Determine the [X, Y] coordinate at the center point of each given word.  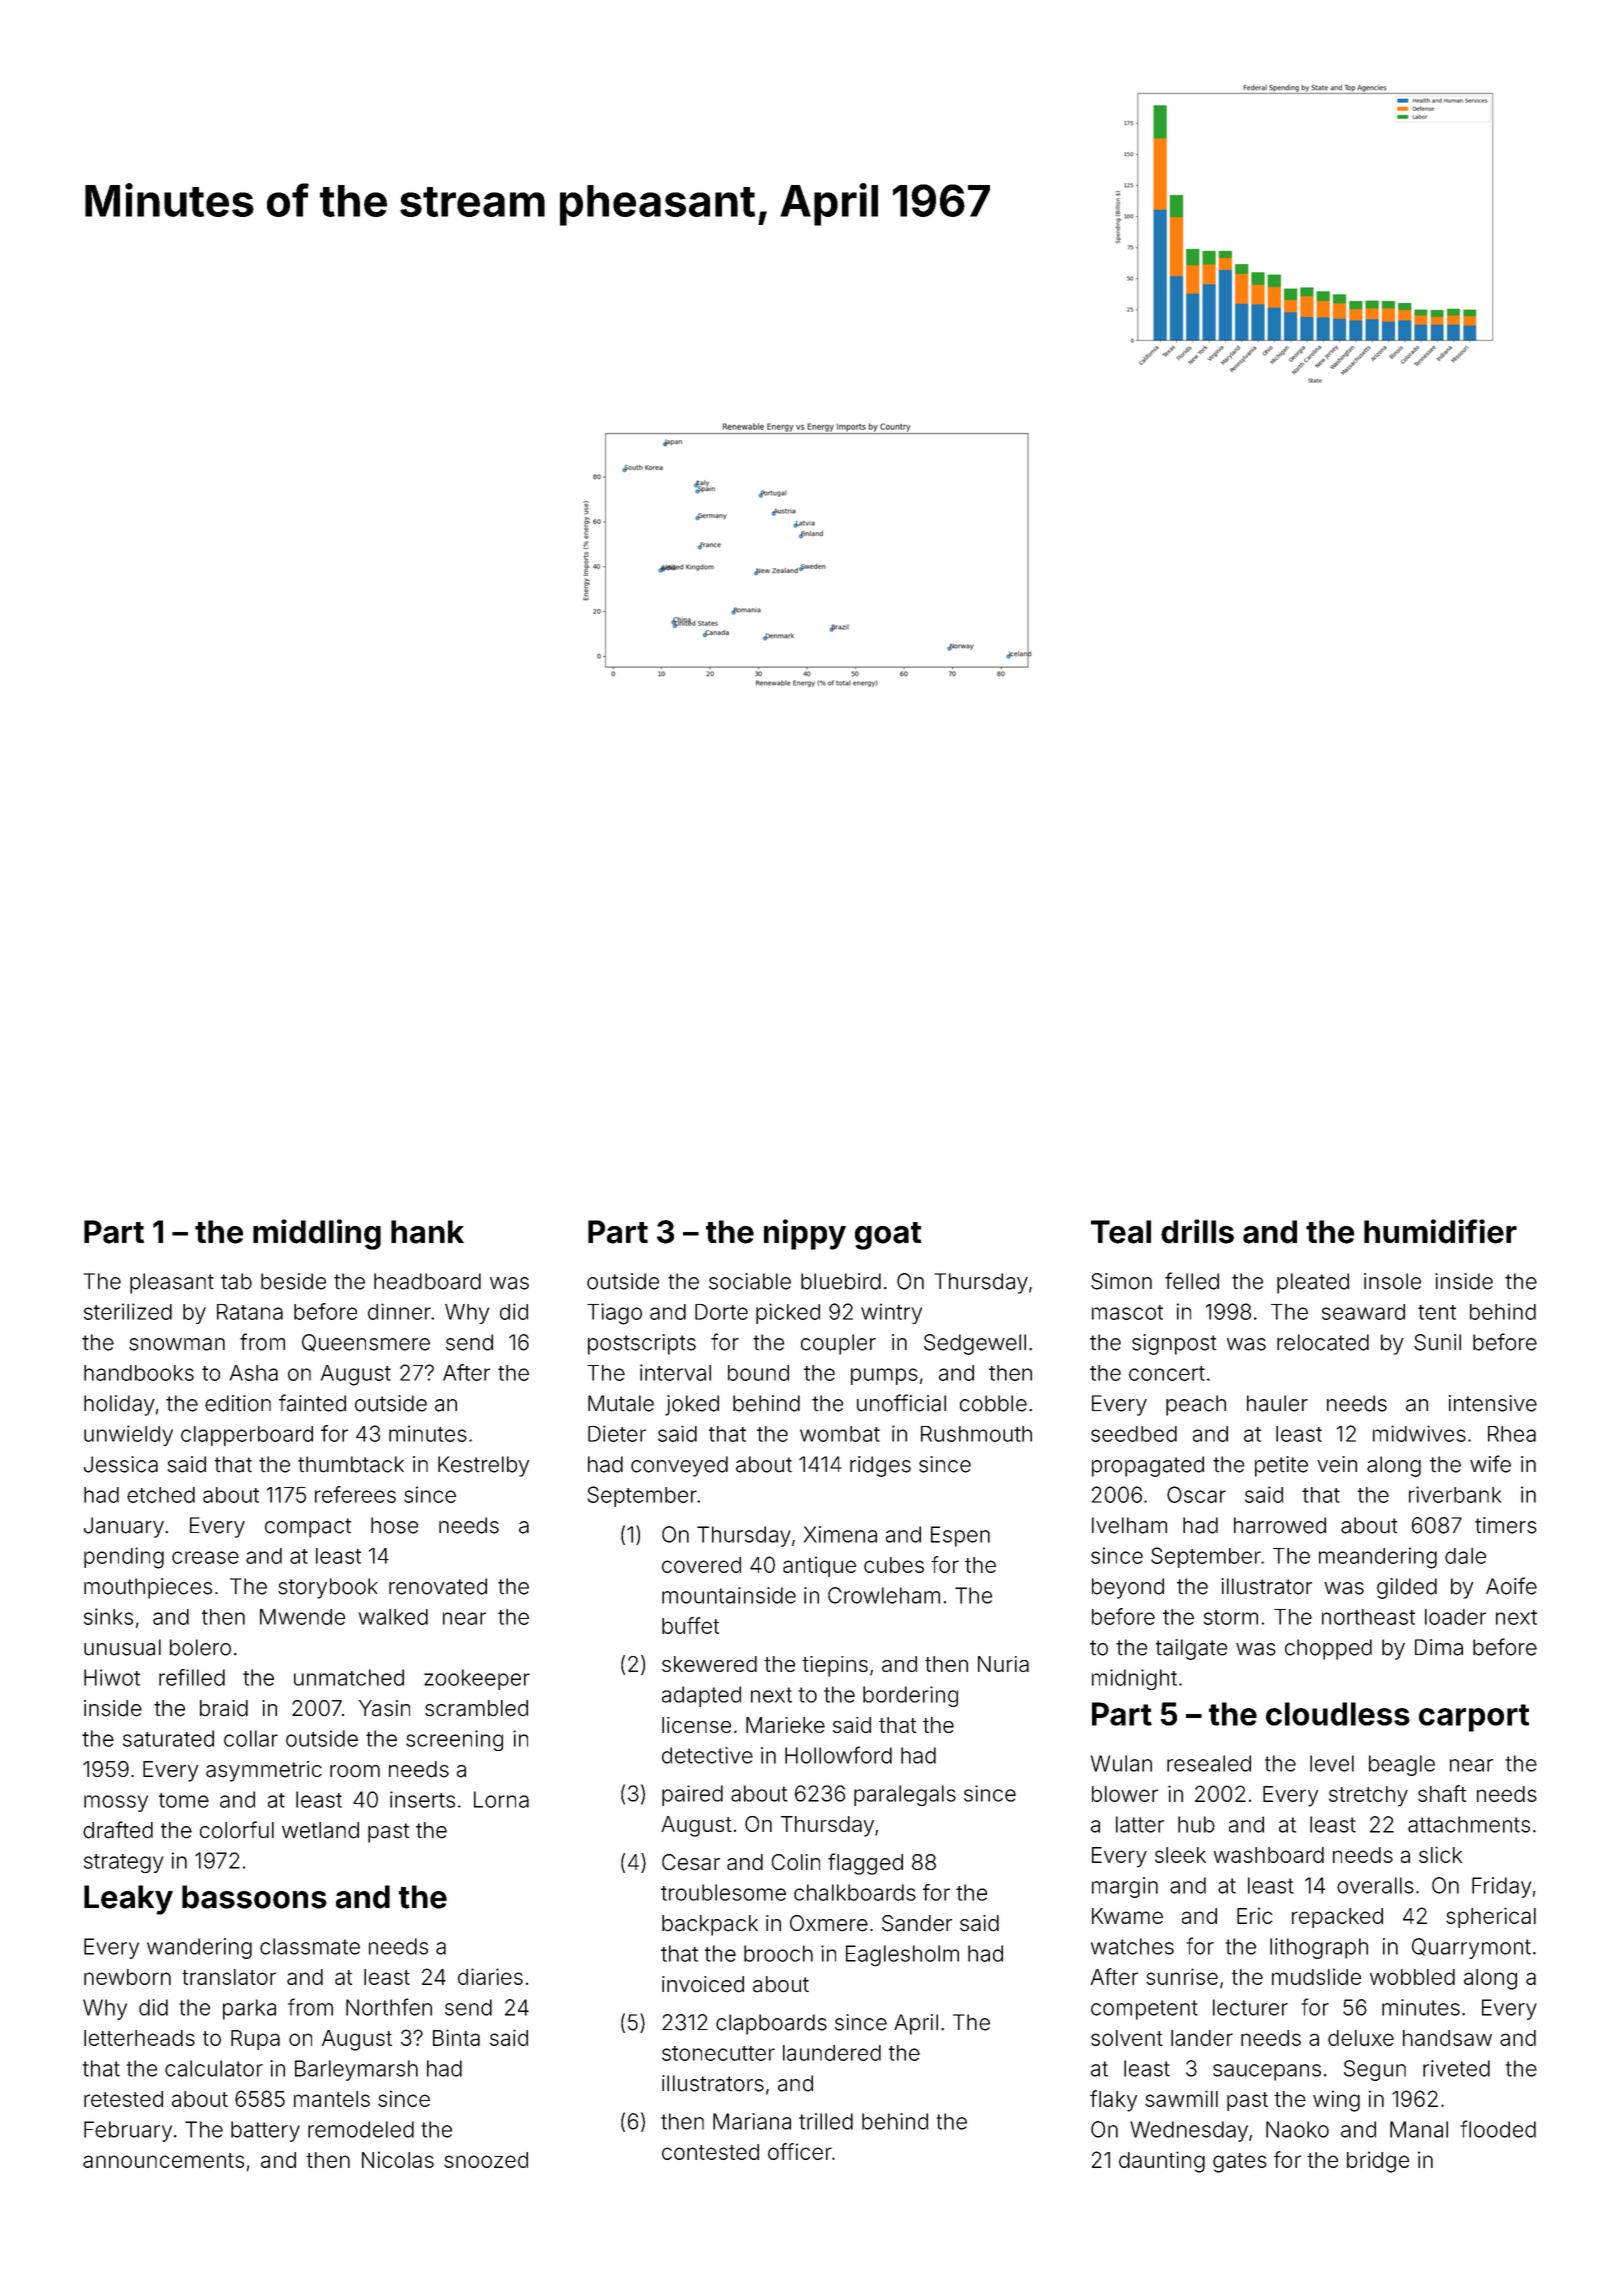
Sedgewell [975, 1344]
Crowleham [884, 1595]
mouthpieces [148, 1588]
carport [1474, 1718]
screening [454, 1740]
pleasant [172, 1283]
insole [1392, 1281]
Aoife [1511, 1586]
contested [710, 2152]
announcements [163, 2160]
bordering [910, 1696]
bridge [1378, 2162]
